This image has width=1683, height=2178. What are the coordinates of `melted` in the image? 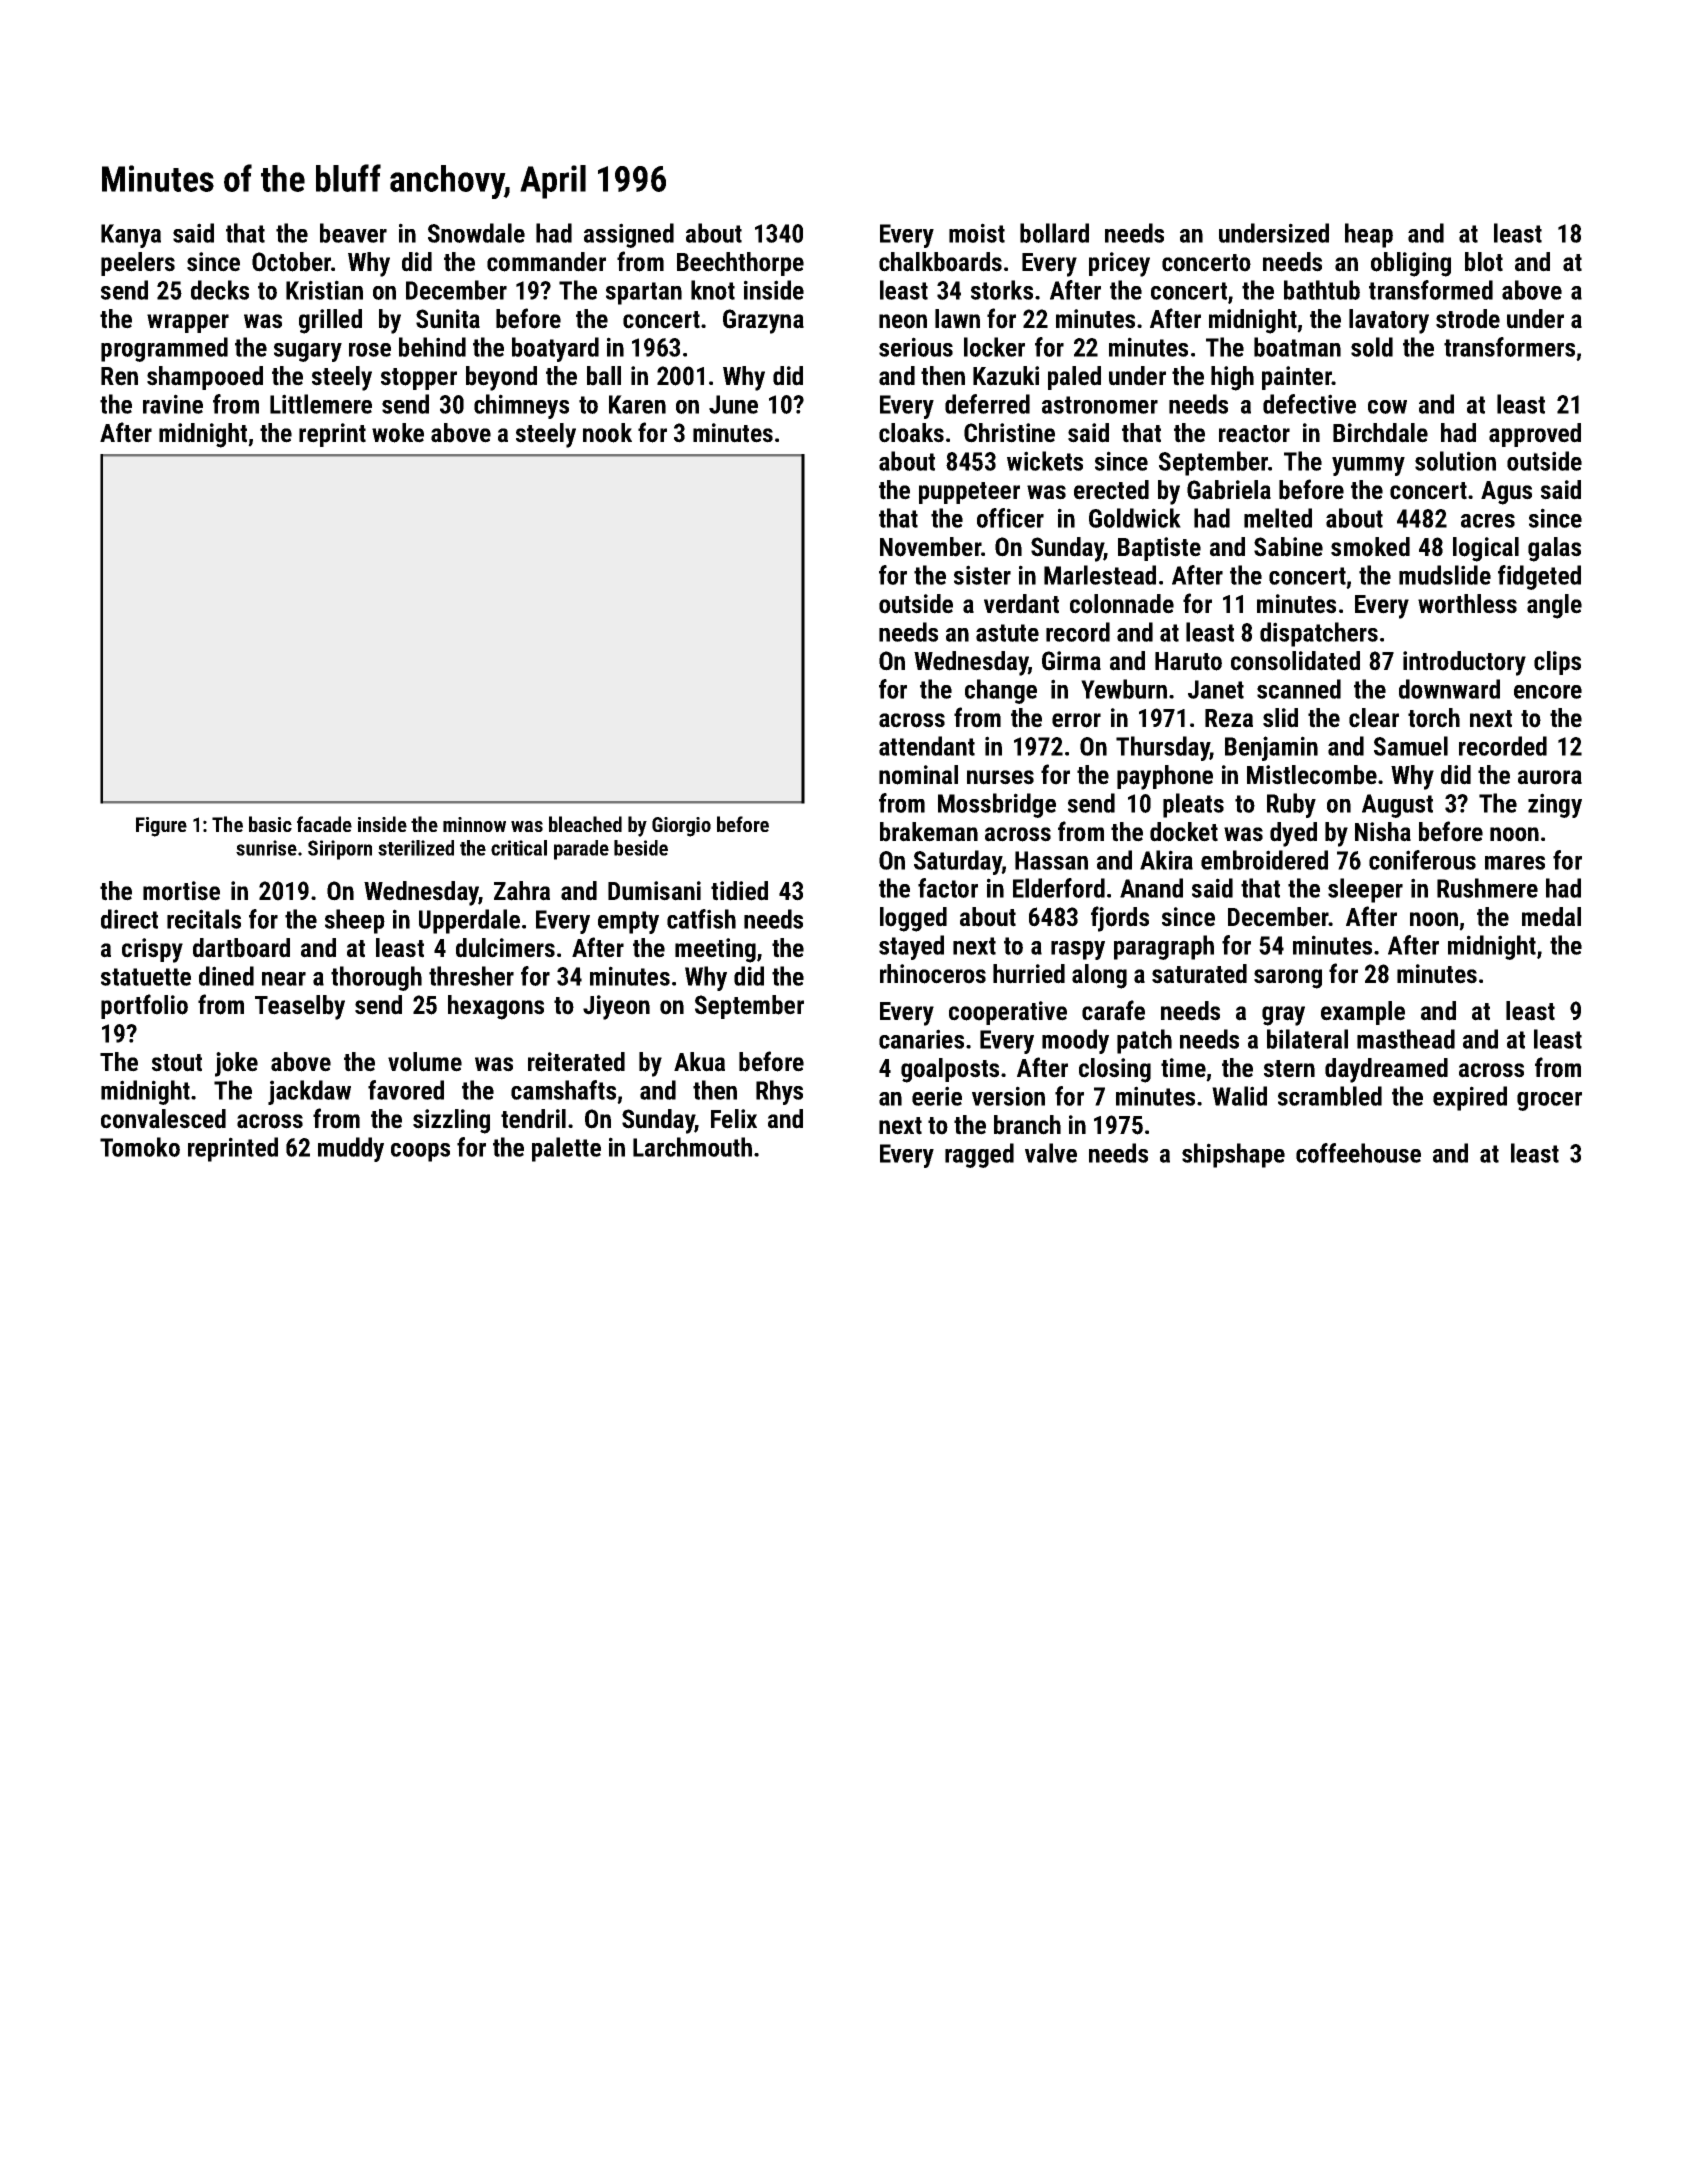 It's located at (1278, 518).
